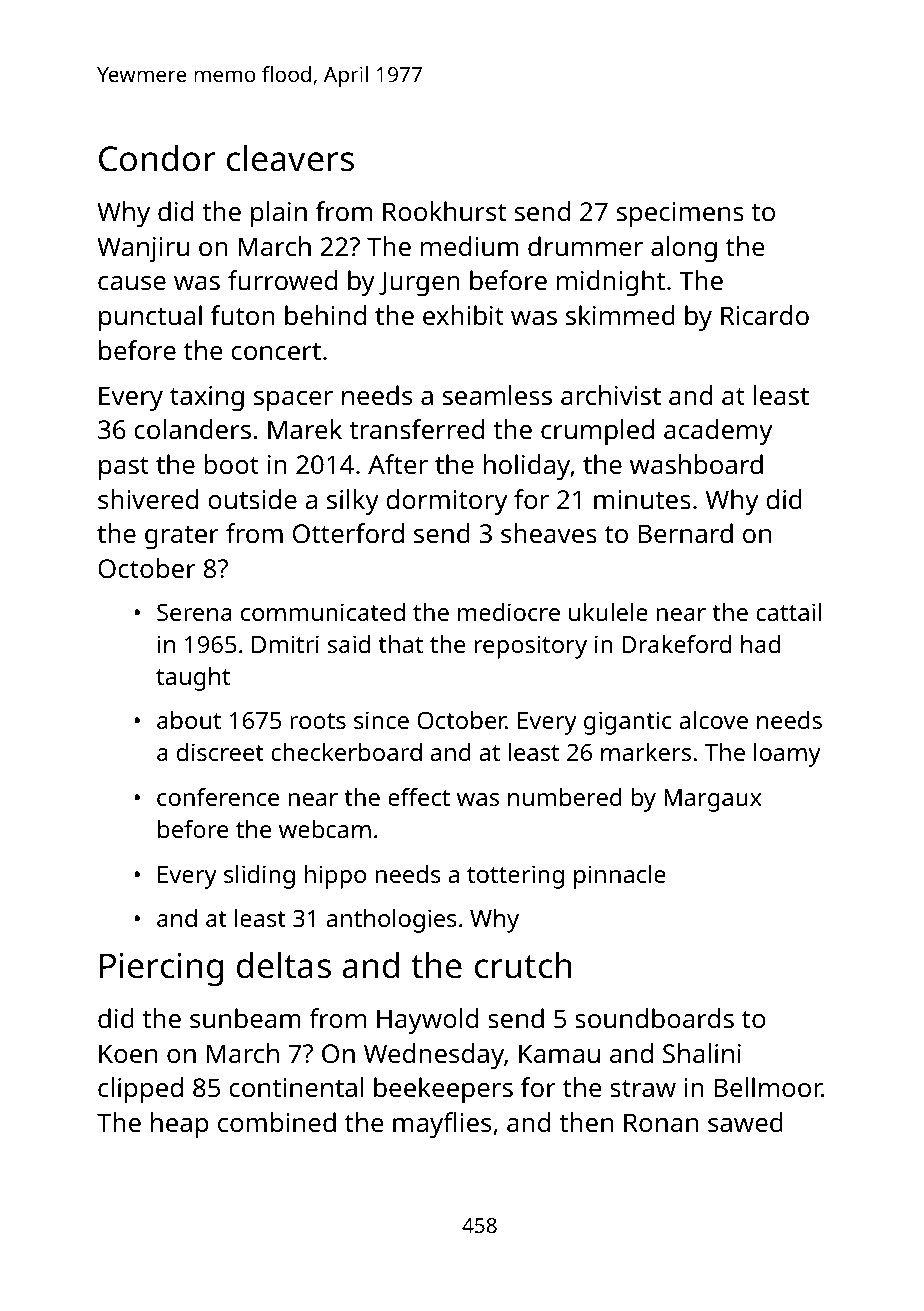  I want to click on Condor, so click(157, 158).
